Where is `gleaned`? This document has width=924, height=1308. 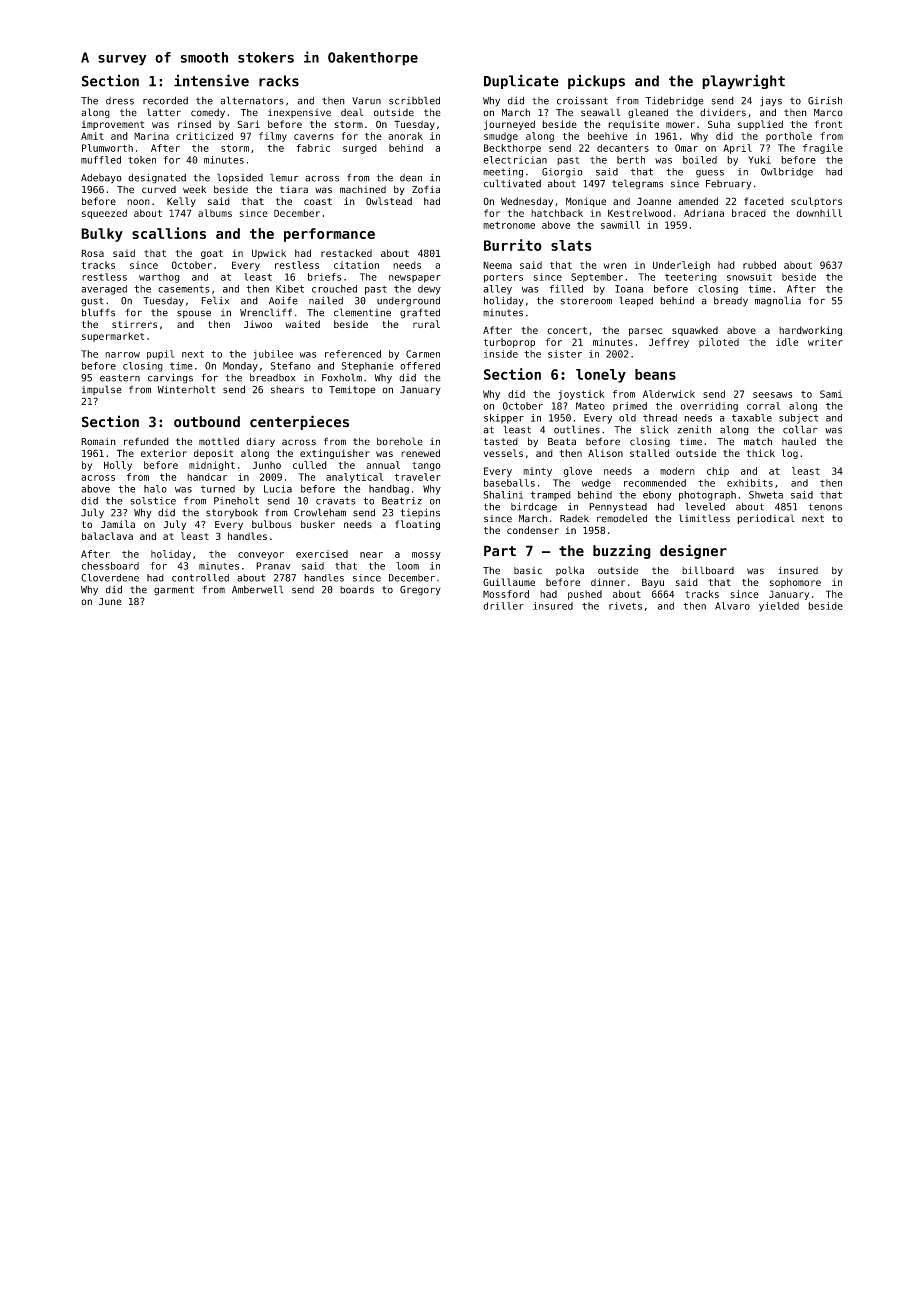 gleaned is located at coordinates (648, 113).
